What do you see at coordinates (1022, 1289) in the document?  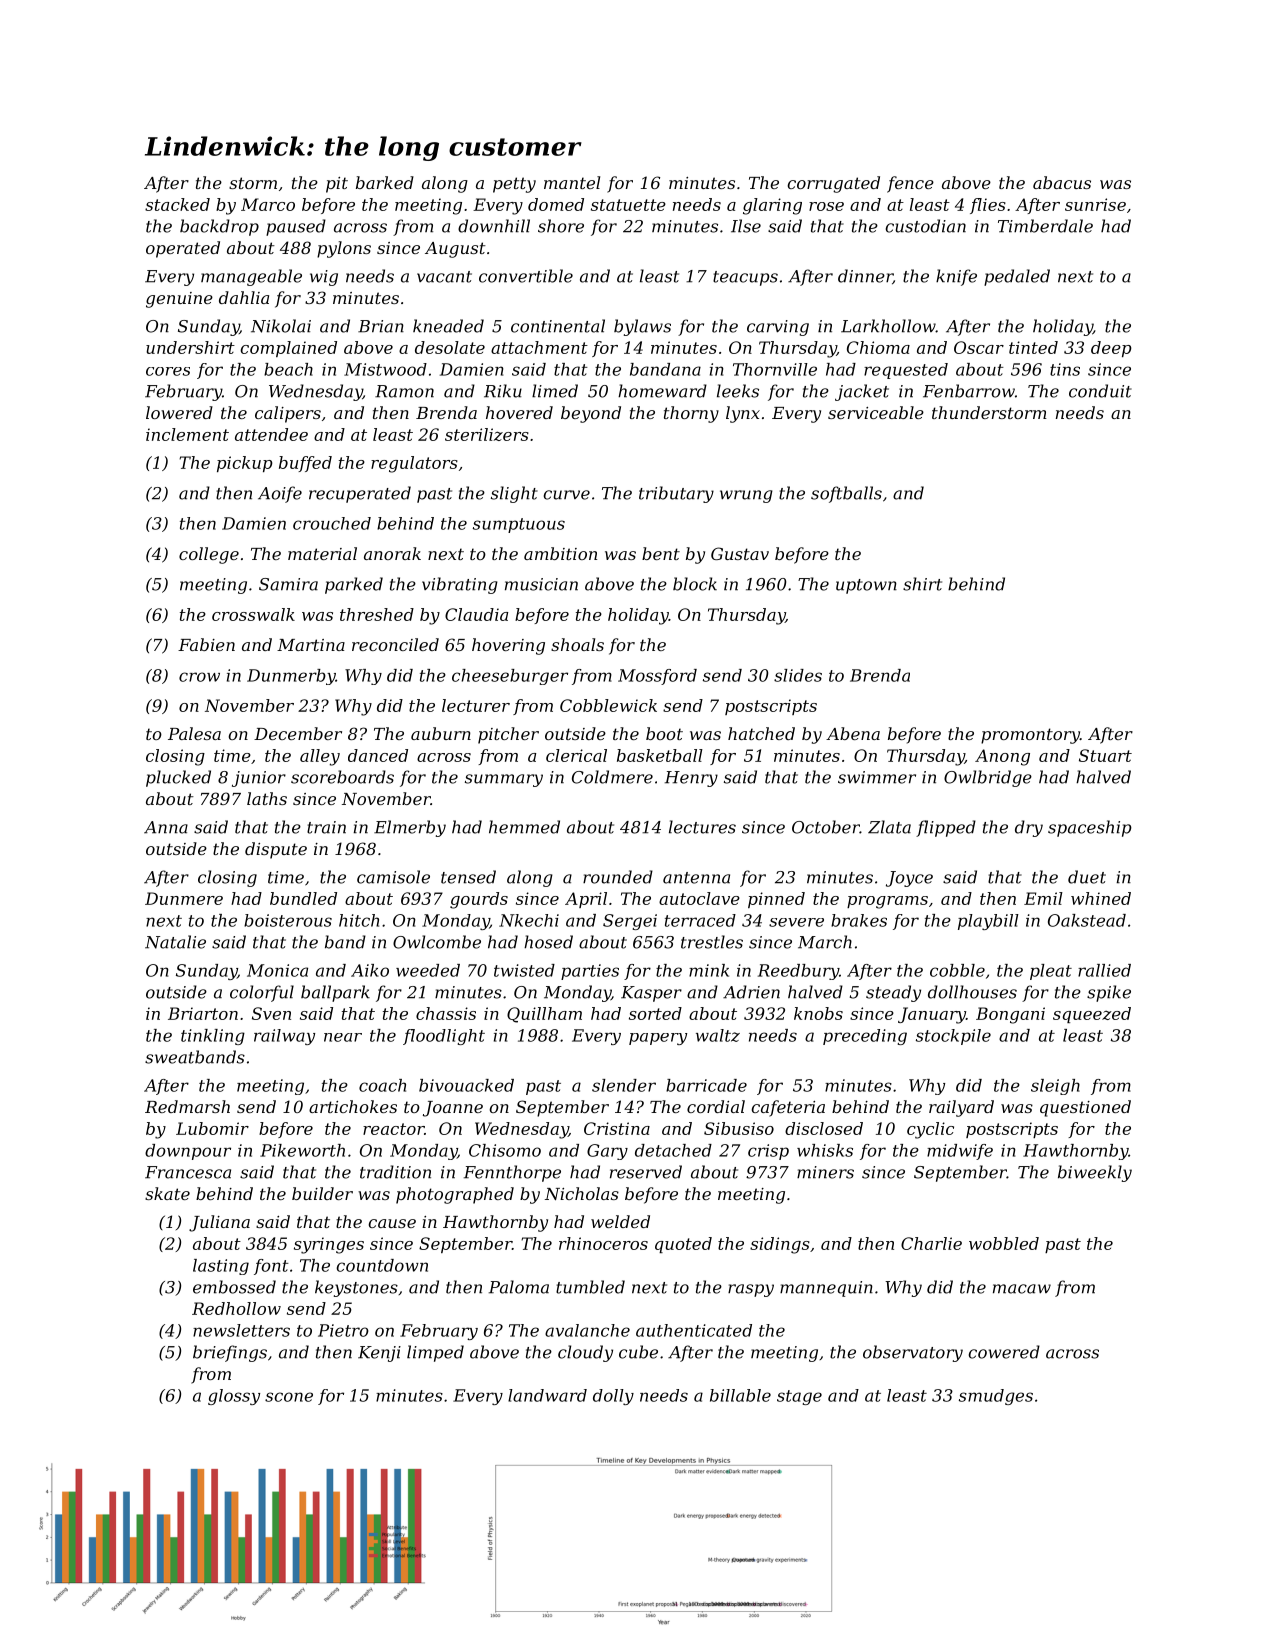 I see `macaw` at bounding box center [1022, 1289].
